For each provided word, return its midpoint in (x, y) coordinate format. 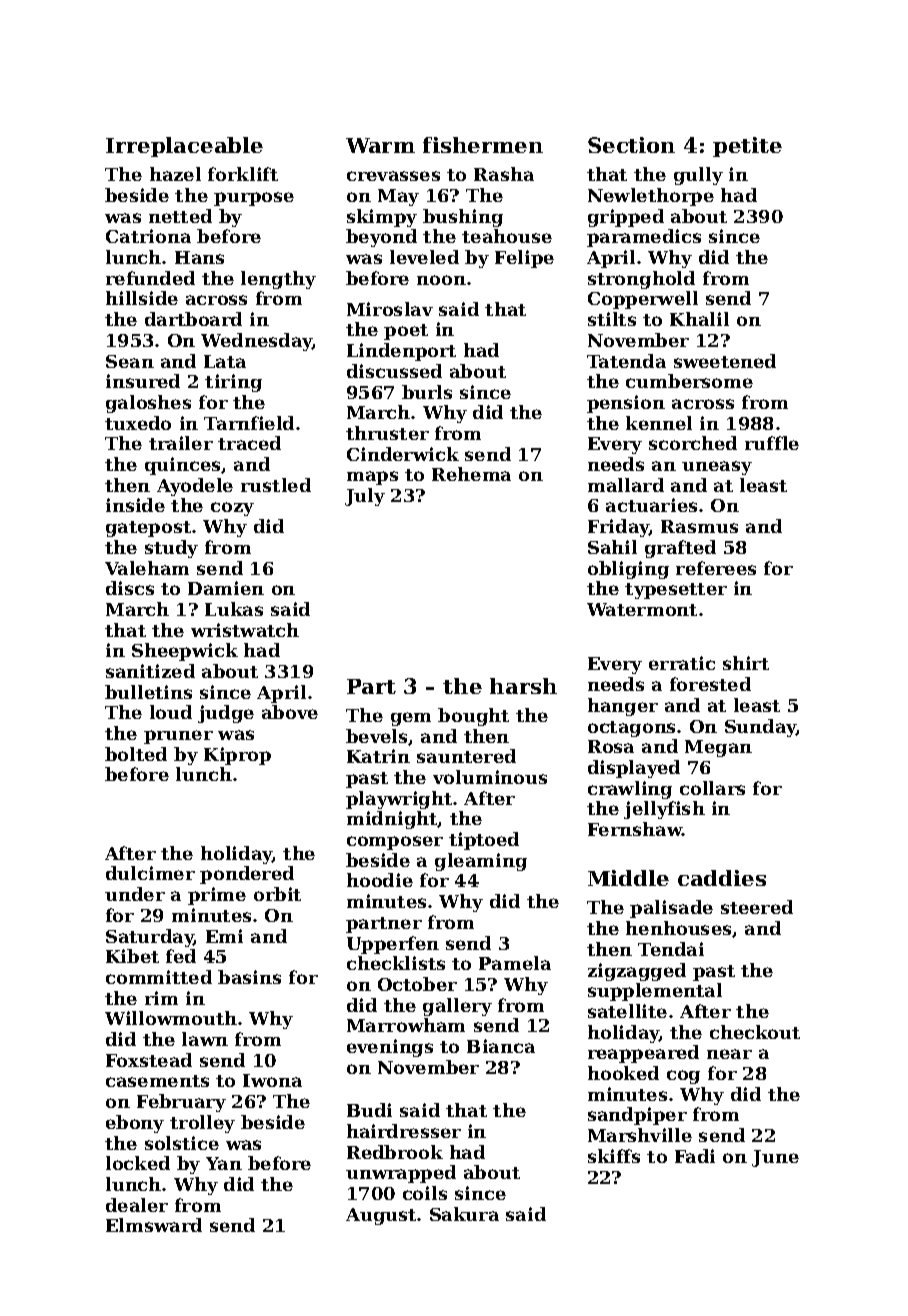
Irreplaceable (184, 147)
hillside (142, 298)
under (135, 894)
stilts (612, 319)
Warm (380, 145)
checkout (755, 1032)
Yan (224, 1163)
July (365, 497)
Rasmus (699, 526)
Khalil (699, 319)
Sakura (464, 1214)
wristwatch (245, 630)
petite (747, 147)
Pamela (515, 963)
